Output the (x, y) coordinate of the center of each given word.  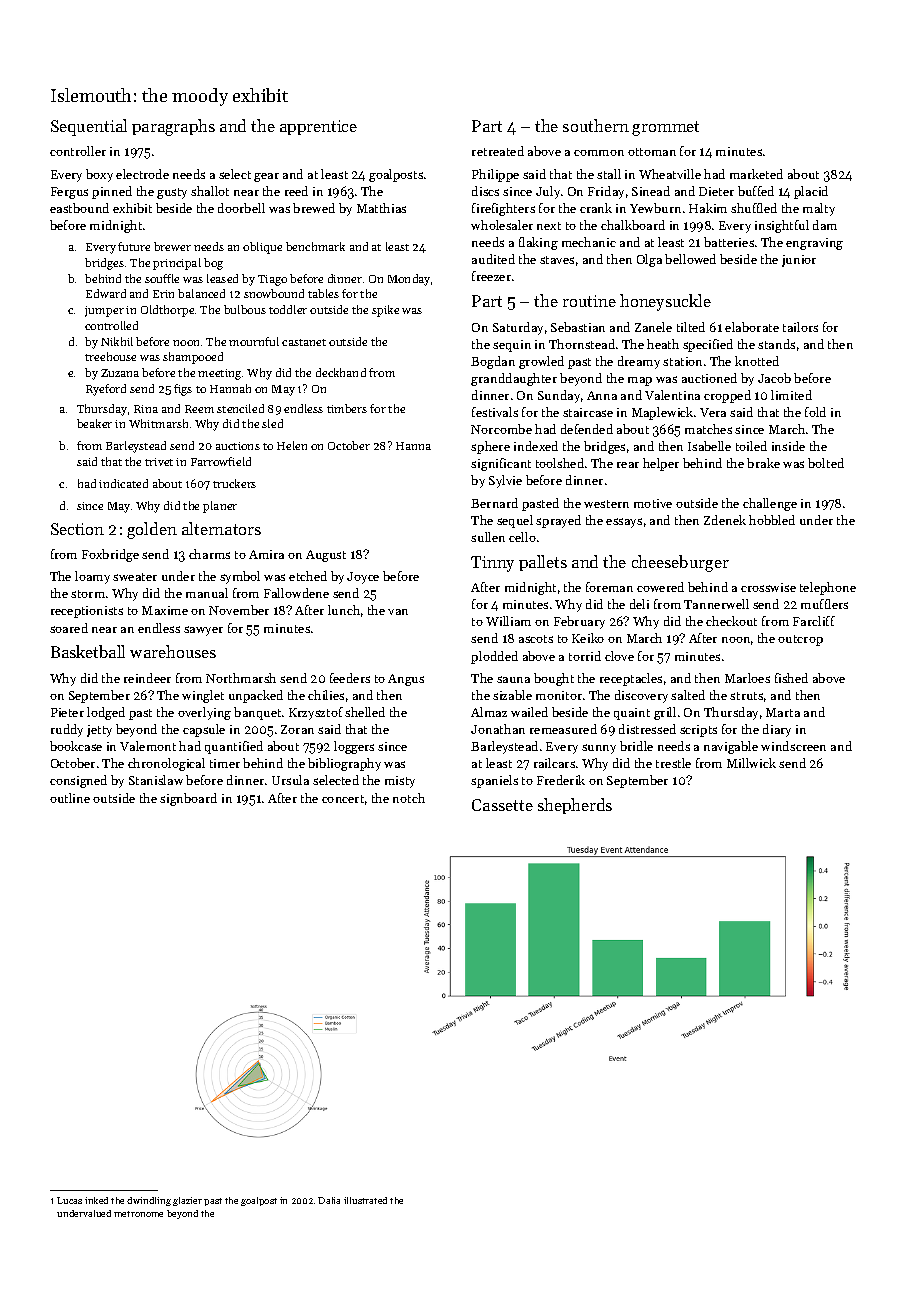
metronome (138, 1214)
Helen (292, 445)
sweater (135, 577)
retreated (498, 151)
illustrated (365, 1200)
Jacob (774, 378)
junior (799, 261)
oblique (262, 248)
